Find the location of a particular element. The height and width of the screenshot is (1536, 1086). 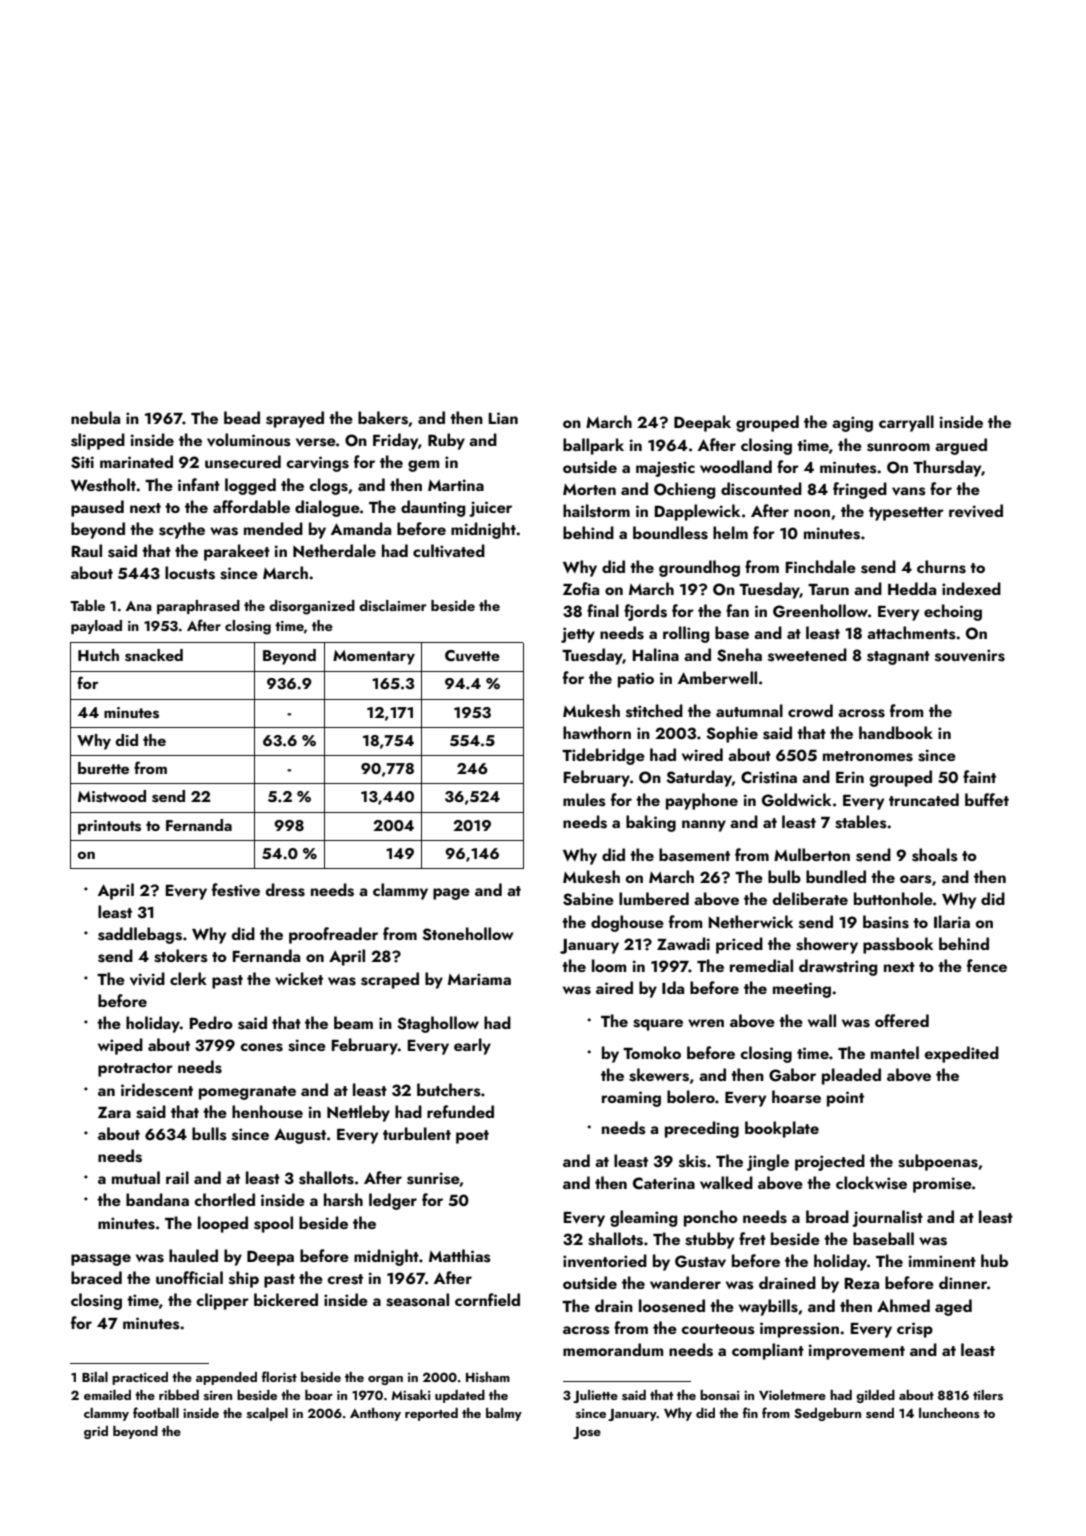

carryall is located at coordinates (906, 423).
